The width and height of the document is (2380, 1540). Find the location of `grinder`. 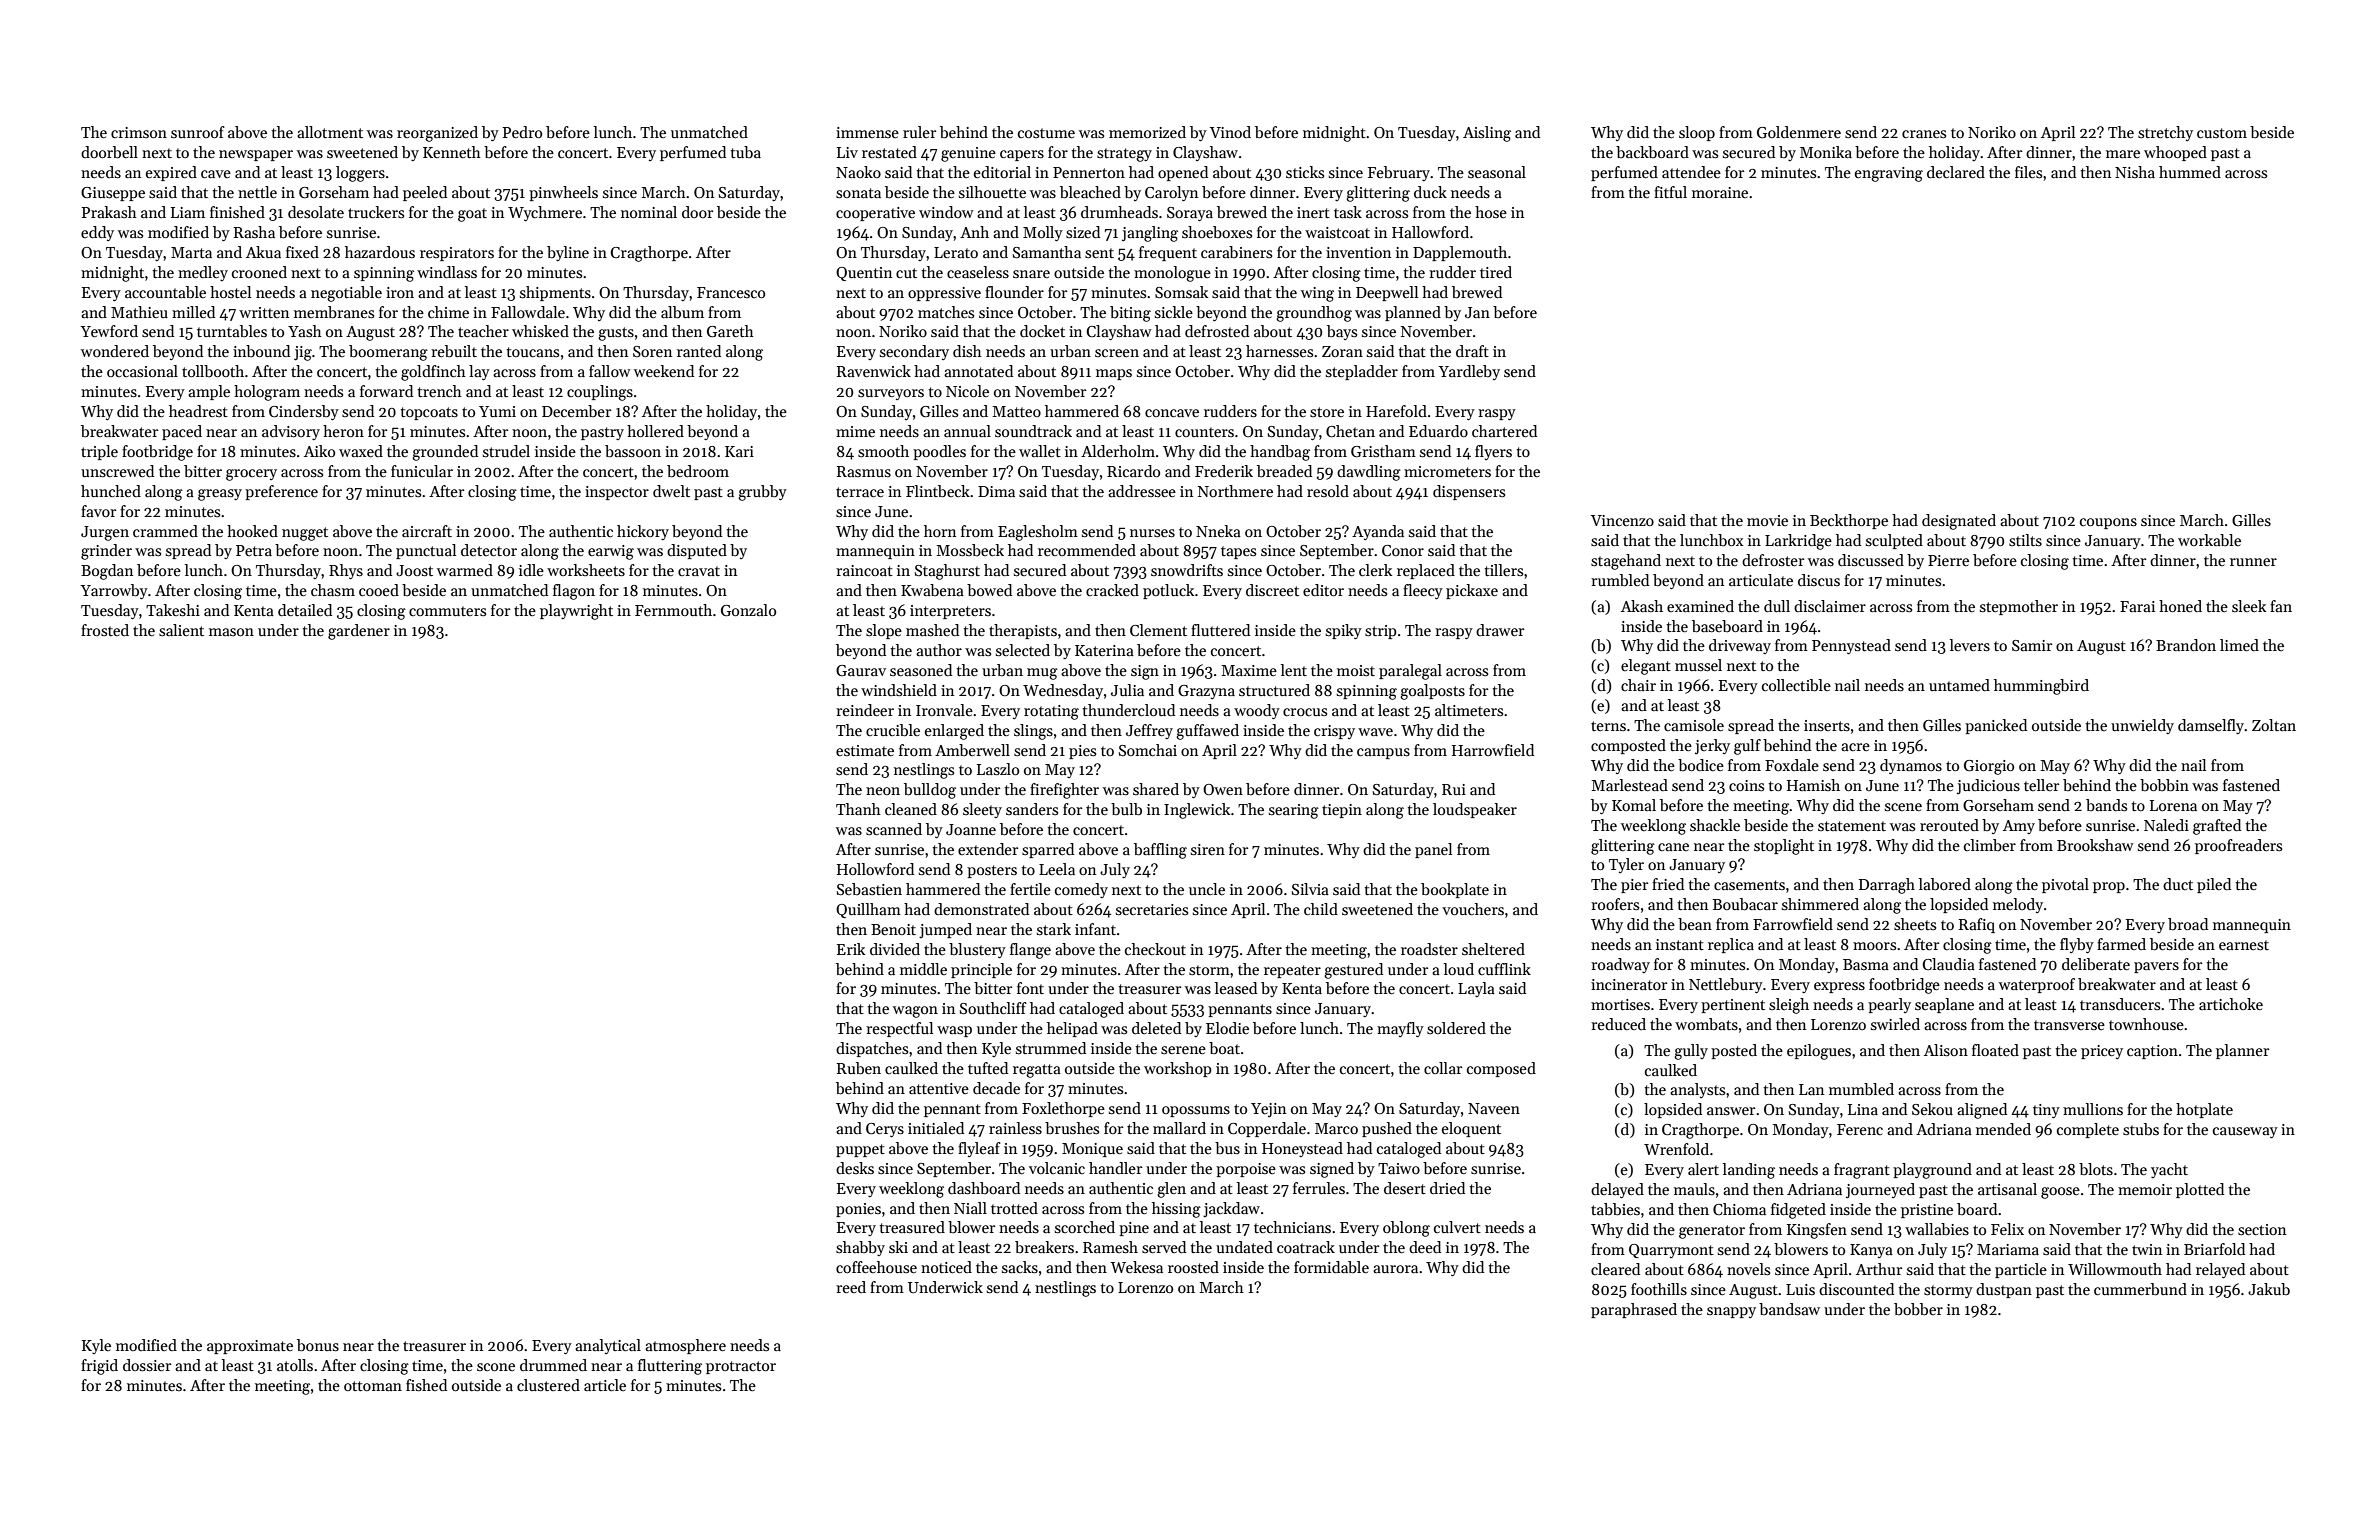

grinder is located at coordinates (106, 552).
